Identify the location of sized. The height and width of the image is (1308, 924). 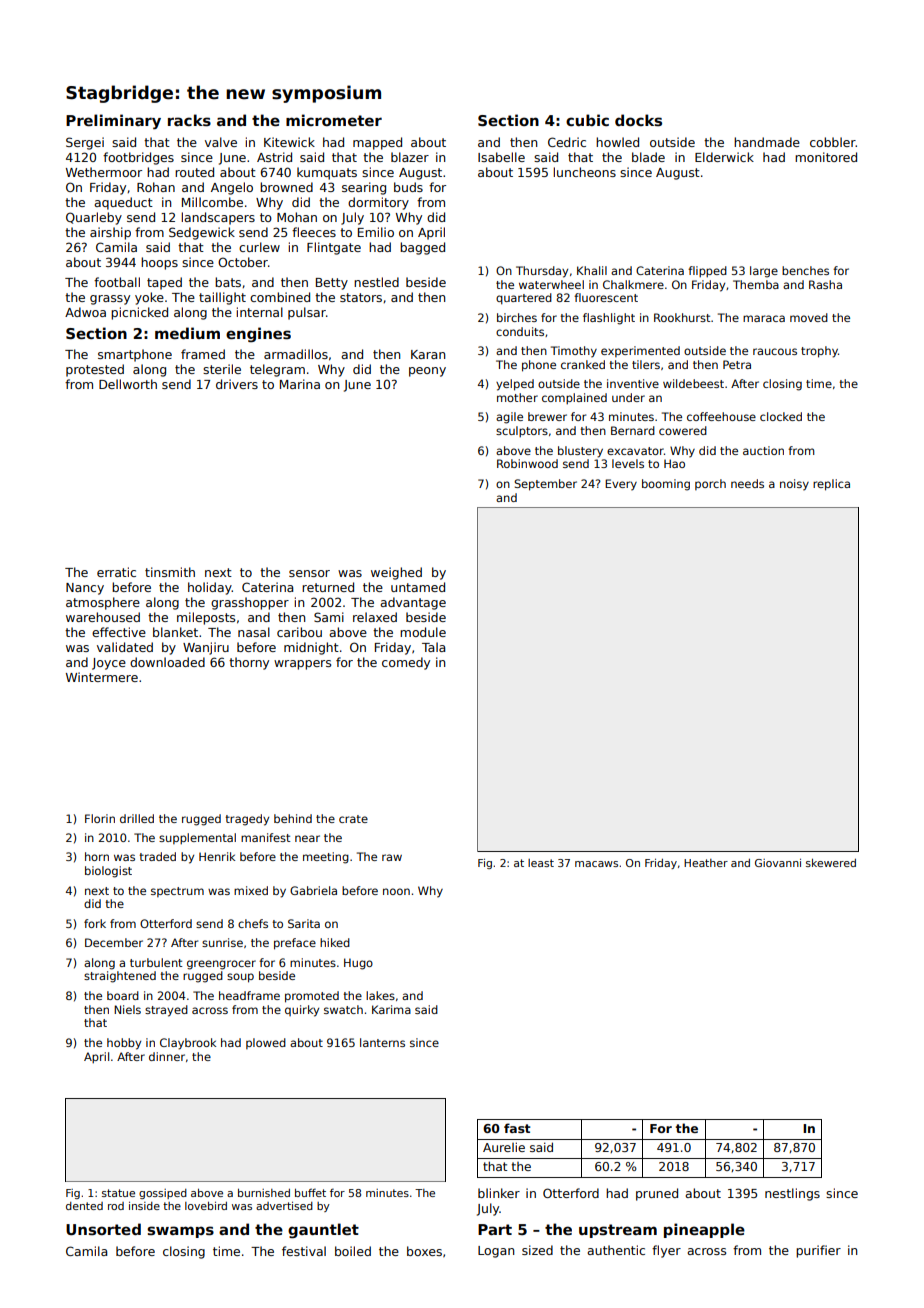
(537, 1250).
